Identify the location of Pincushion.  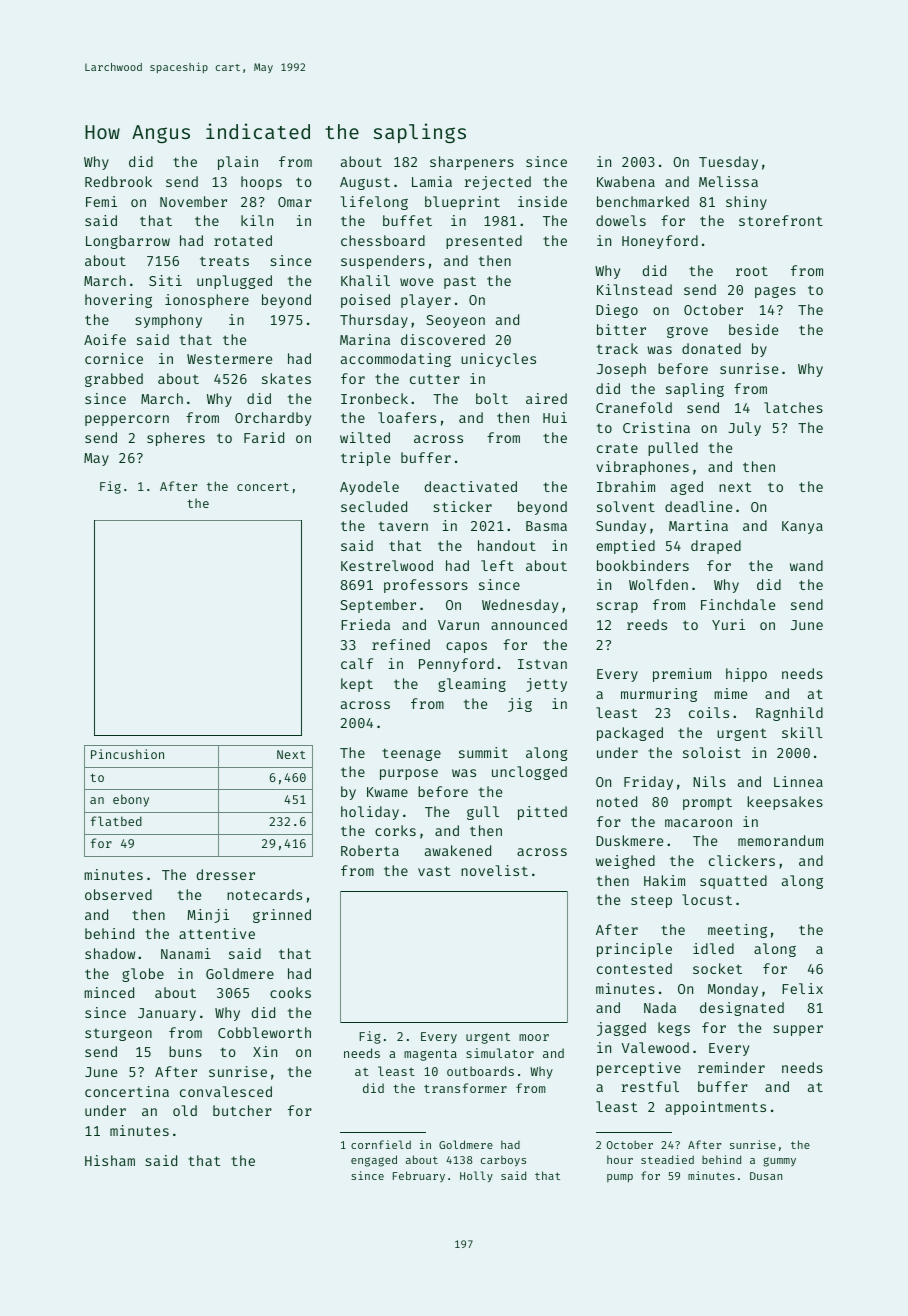
(127, 754).
